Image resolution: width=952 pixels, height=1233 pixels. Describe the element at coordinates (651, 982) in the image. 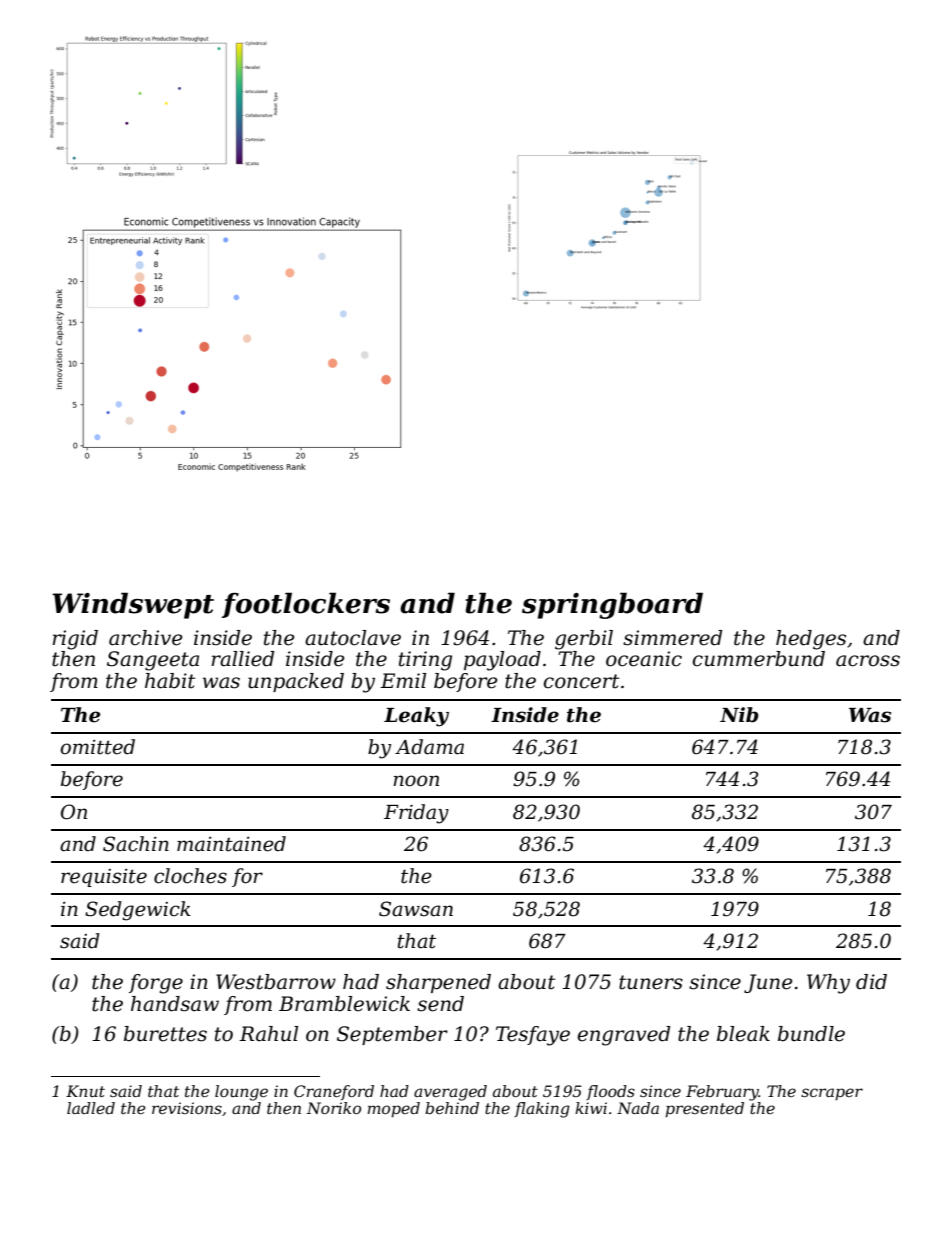

I see `tuners` at that location.
